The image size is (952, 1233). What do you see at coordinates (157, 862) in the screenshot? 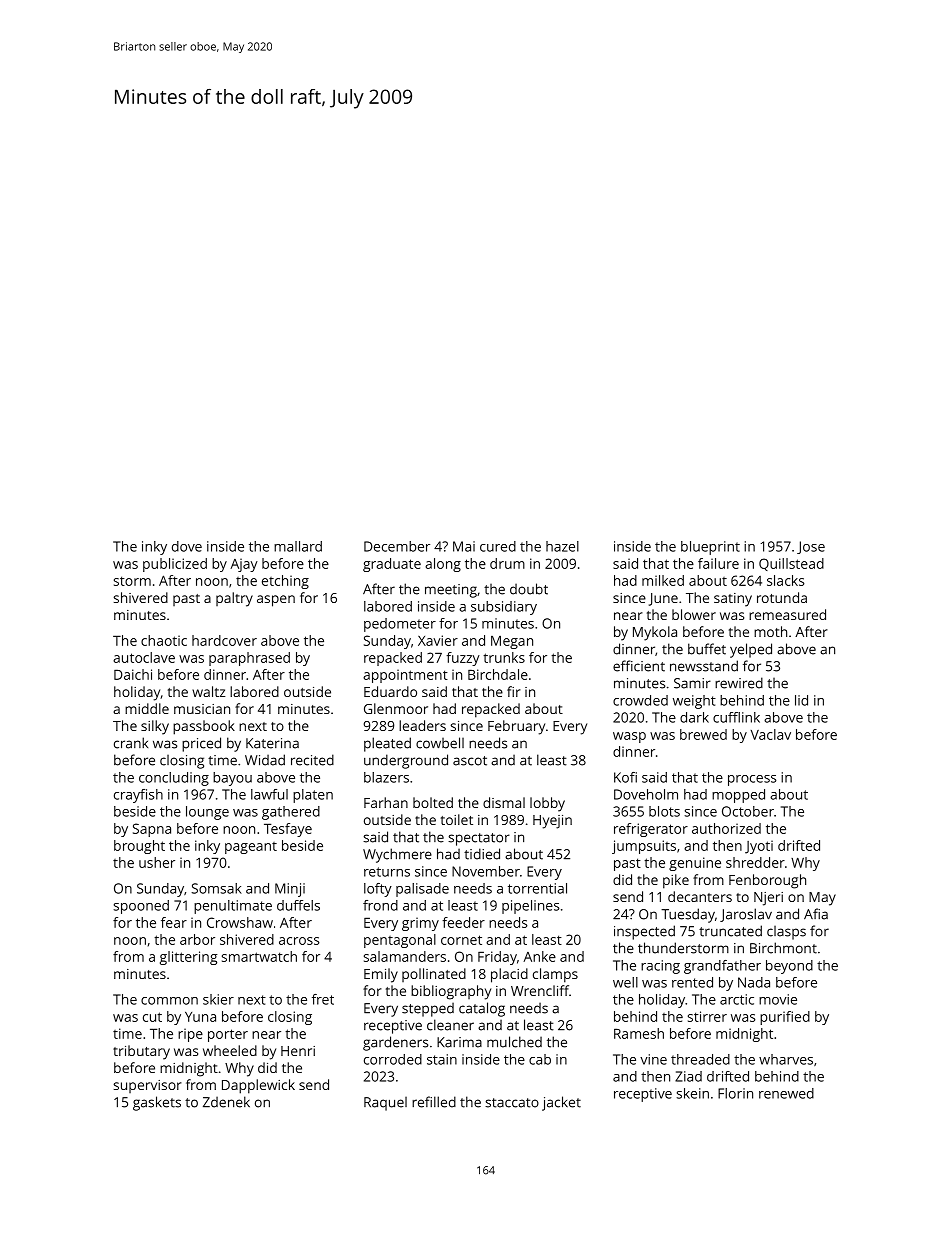
I see `usher` at bounding box center [157, 862].
